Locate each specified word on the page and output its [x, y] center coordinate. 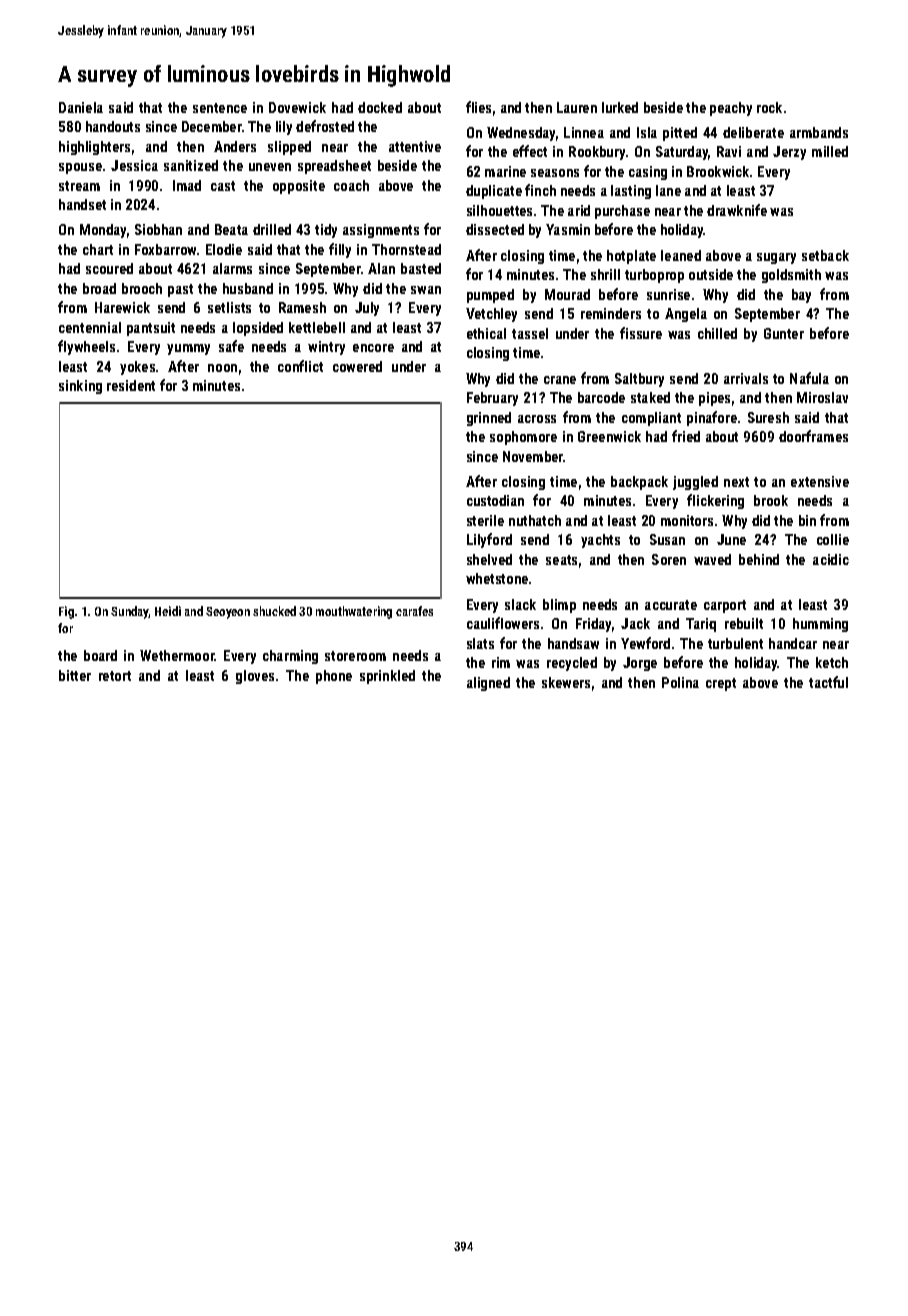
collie [833, 539]
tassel [530, 333]
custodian [495, 500]
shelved [489, 559]
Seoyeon [228, 613]
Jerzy [789, 153]
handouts [113, 126]
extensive [820, 481]
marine [505, 171]
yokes [137, 368]
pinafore [712, 418]
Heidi [168, 611]
